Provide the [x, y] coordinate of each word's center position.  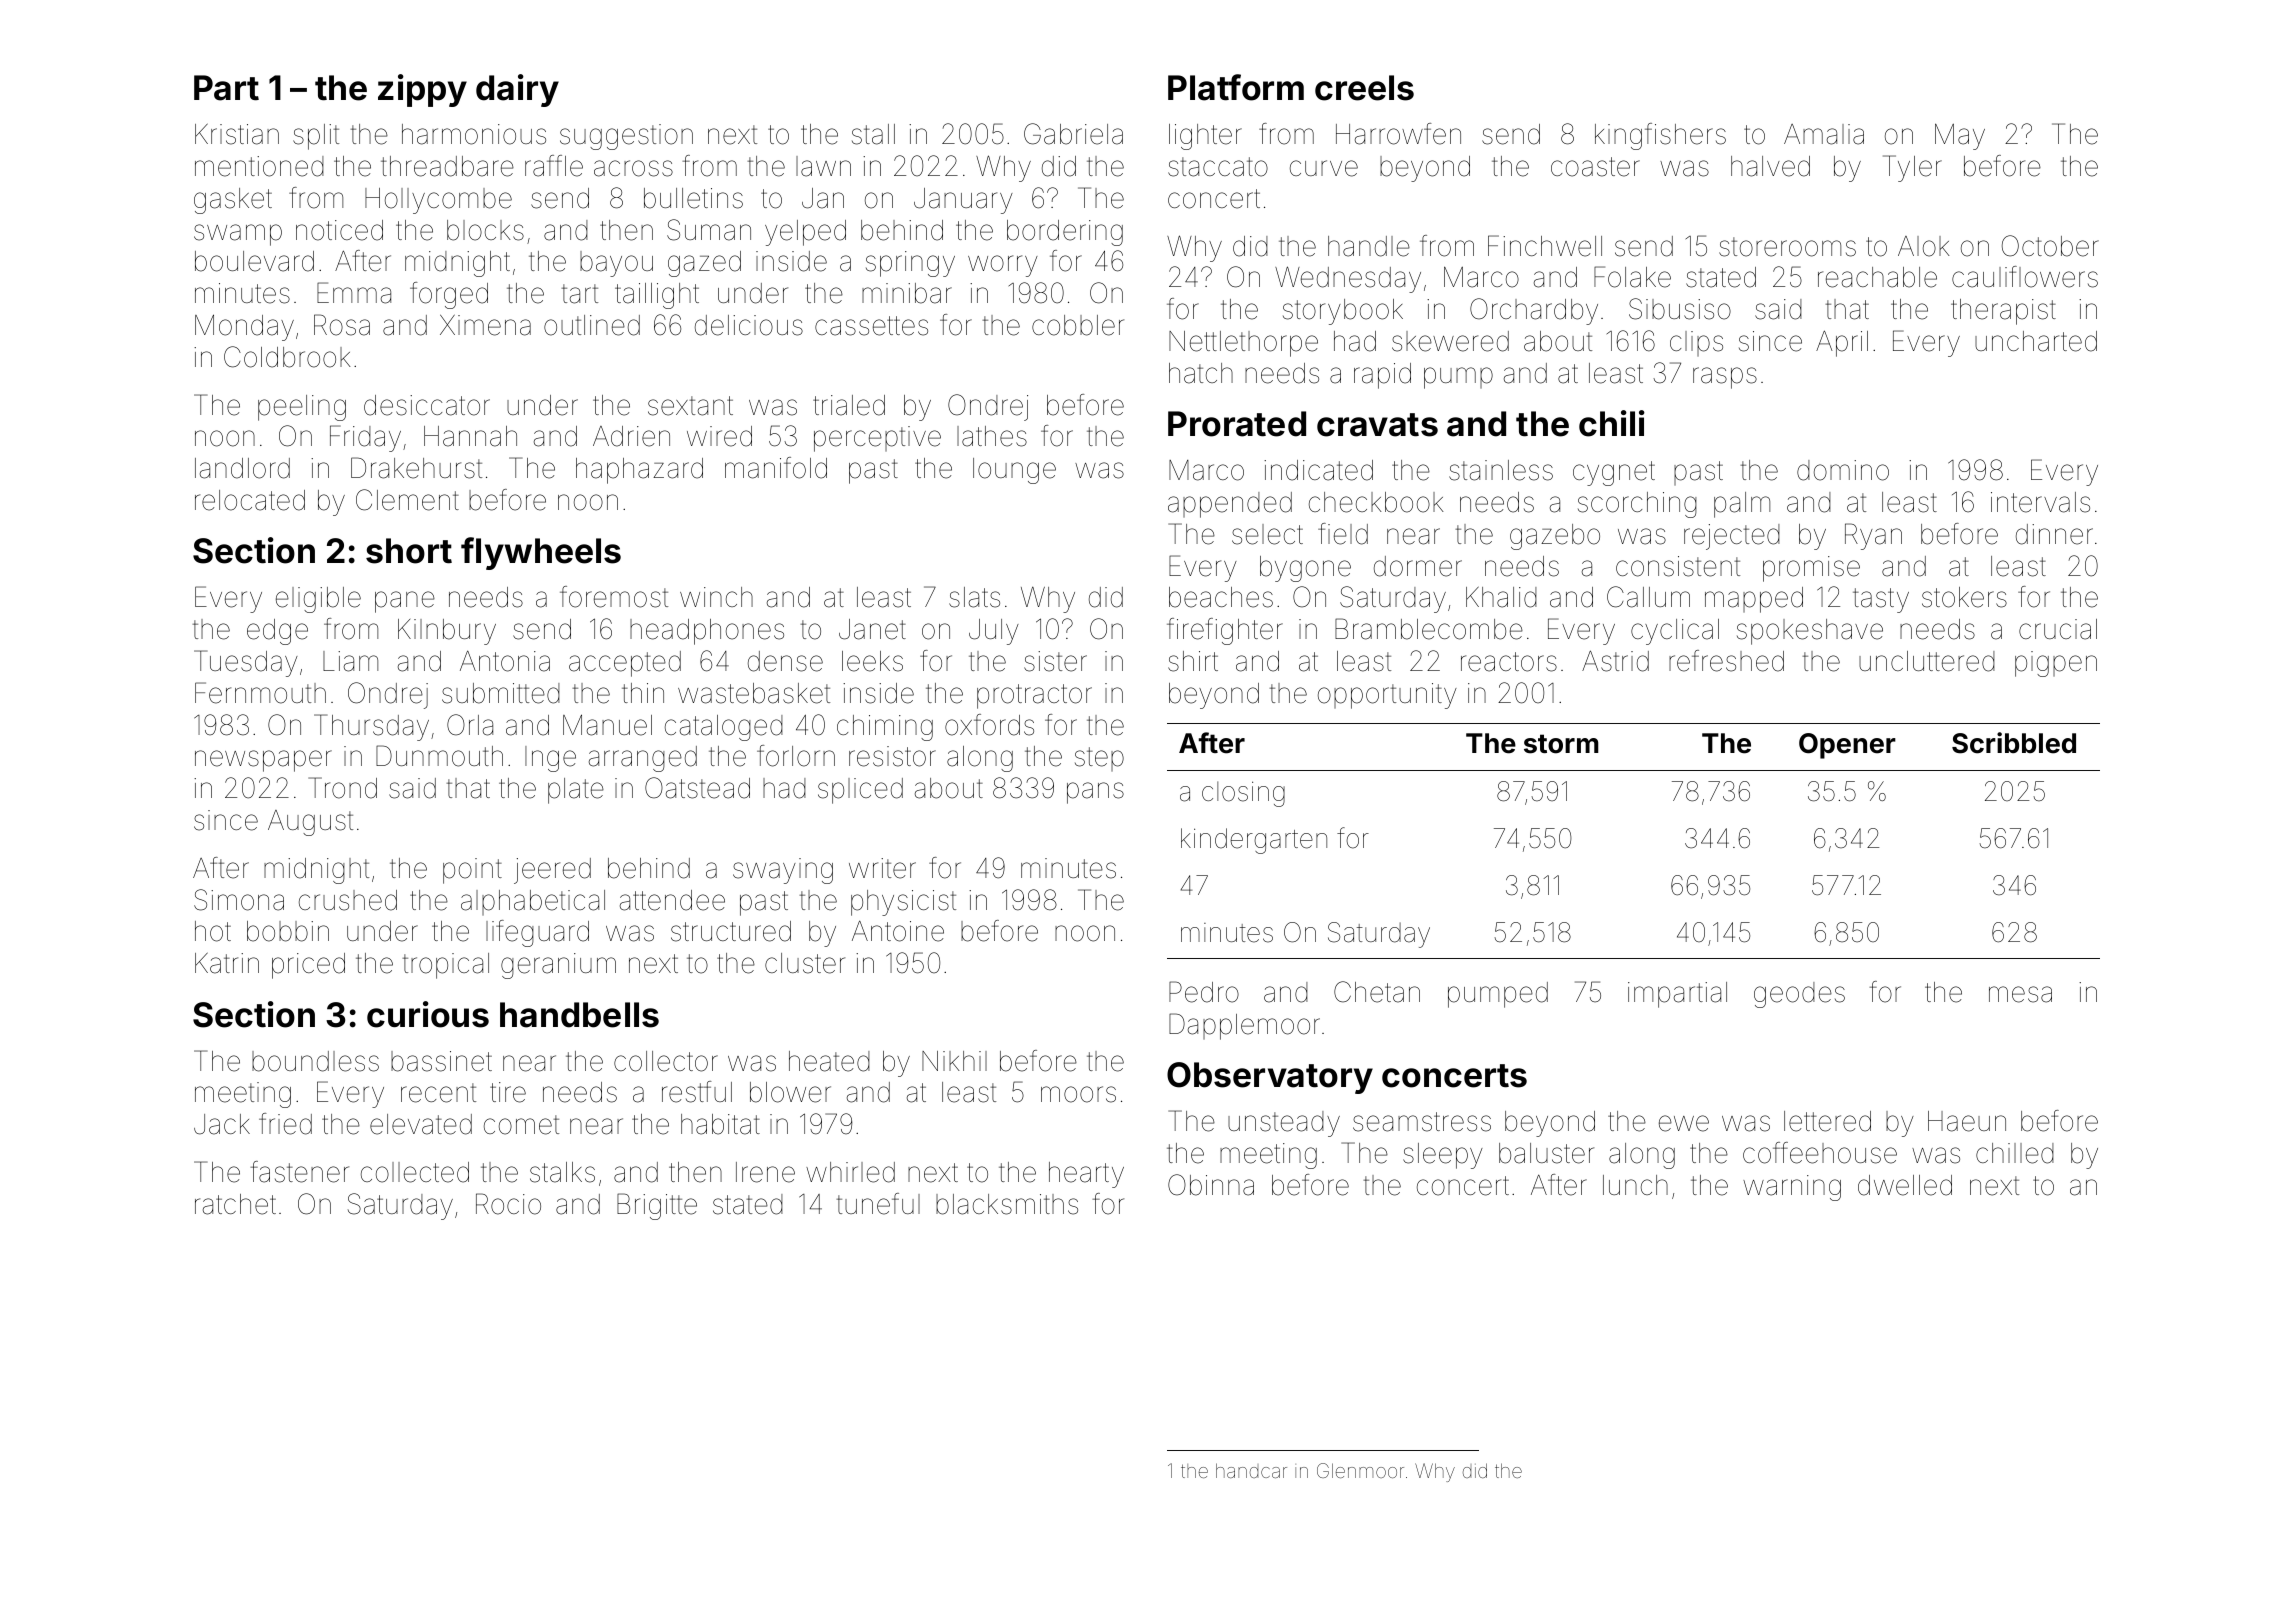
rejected [1732, 537]
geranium [558, 966]
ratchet [235, 1204]
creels [1364, 88]
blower [790, 1092]
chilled [2015, 1153]
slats [974, 597]
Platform [1236, 87]
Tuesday [246, 663]
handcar [1251, 1470]
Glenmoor [1360, 1470]
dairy [517, 90]
